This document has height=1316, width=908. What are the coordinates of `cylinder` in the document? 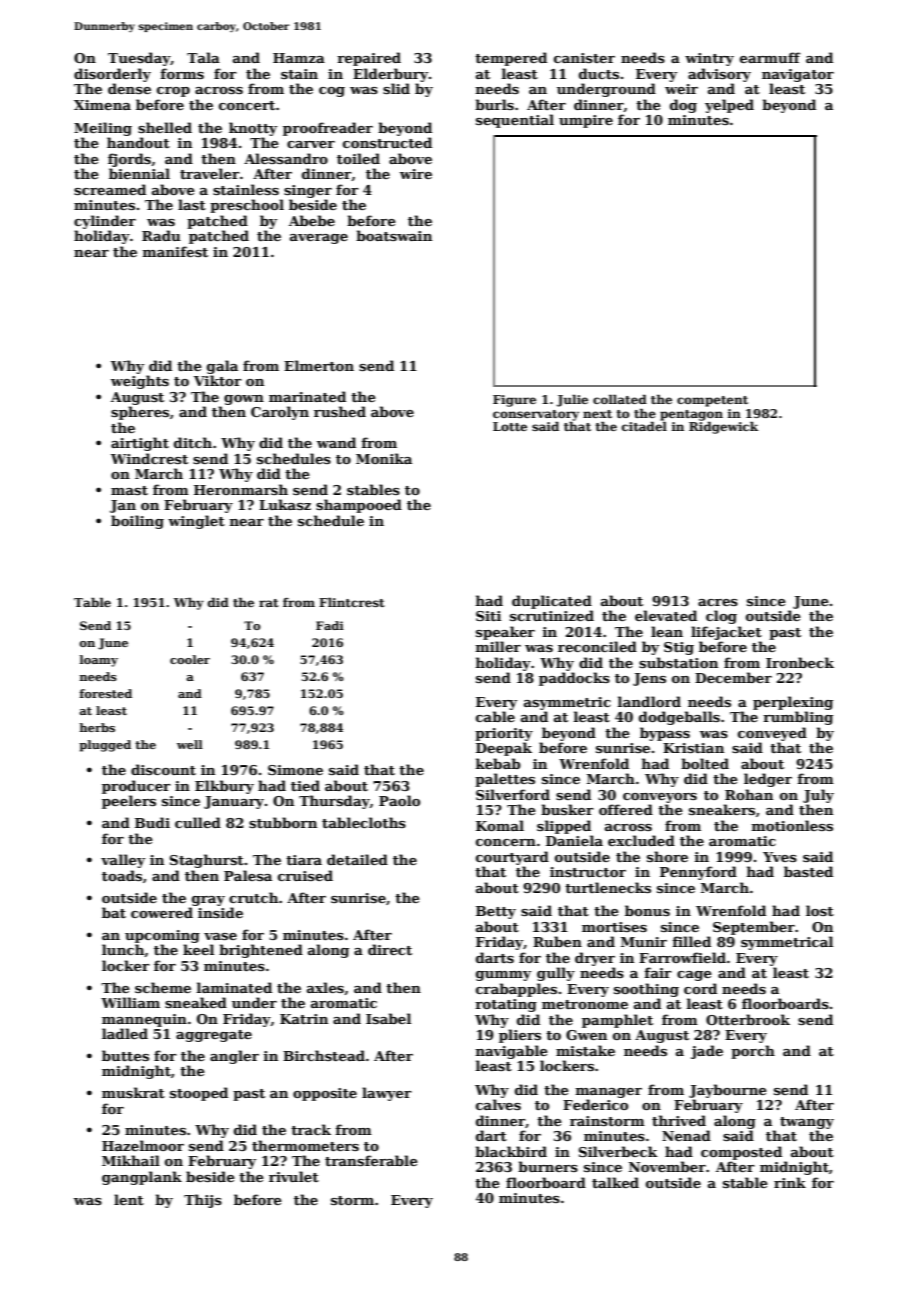 It's located at (105, 222).
